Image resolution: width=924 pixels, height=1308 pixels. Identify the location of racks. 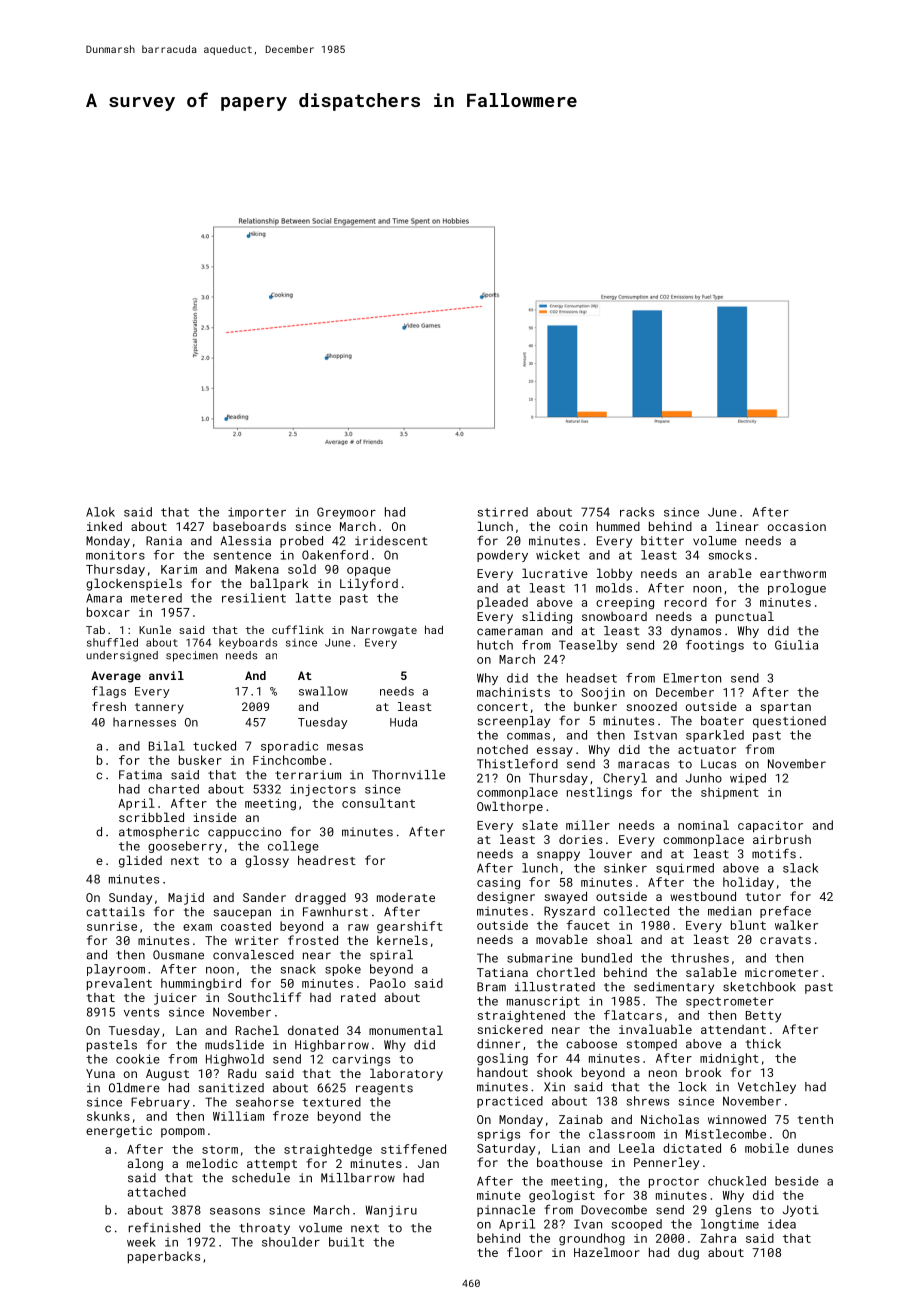
(637, 512).
